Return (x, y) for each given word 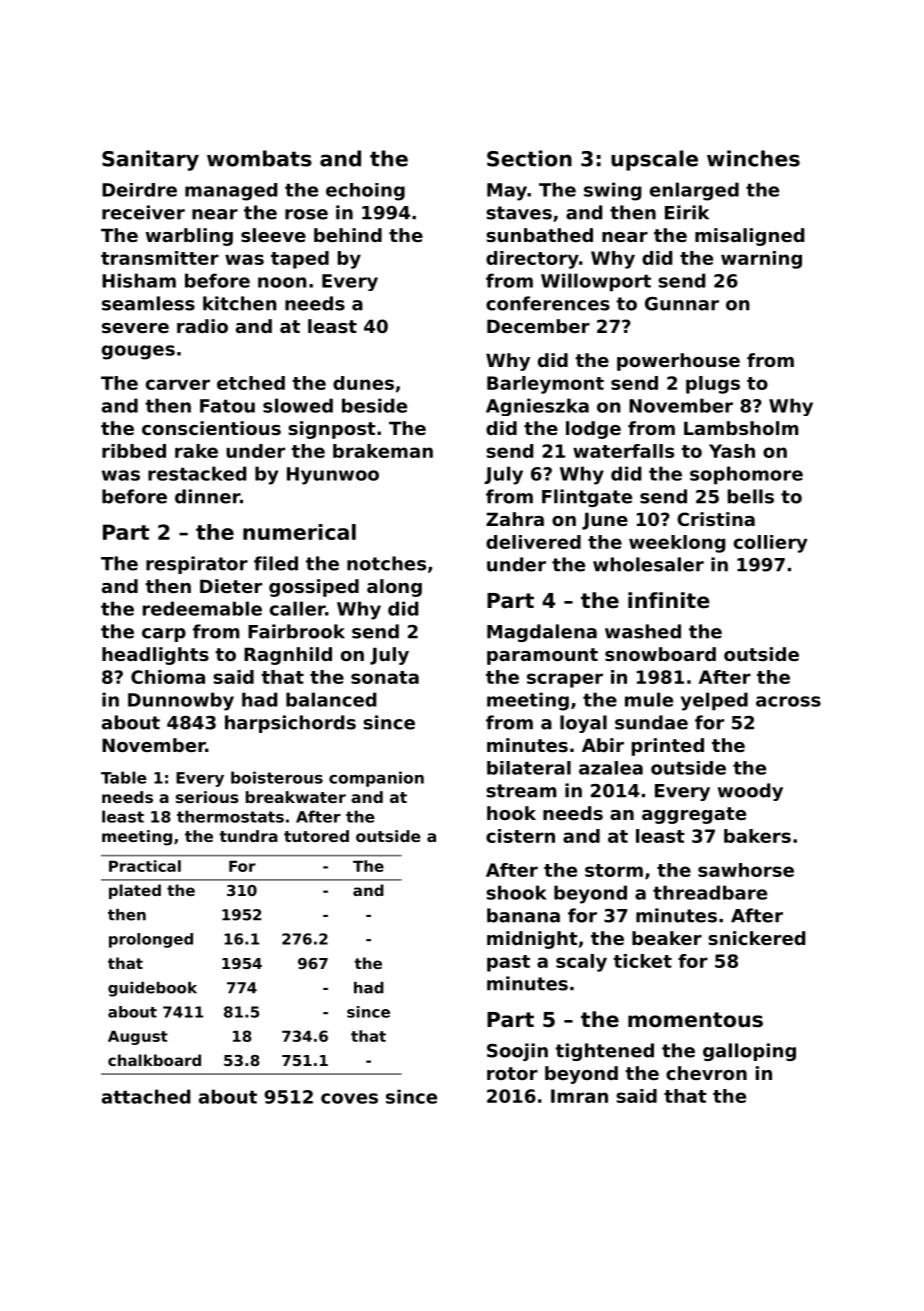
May (507, 192)
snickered (756, 938)
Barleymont (545, 385)
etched (251, 383)
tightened (604, 1052)
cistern (520, 836)
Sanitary (150, 160)
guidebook (152, 989)
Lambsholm (741, 428)
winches (753, 158)
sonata (385, 677)
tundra (248, 836)
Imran (579, 1096)
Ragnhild (288, 656)
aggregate (694, 815)
